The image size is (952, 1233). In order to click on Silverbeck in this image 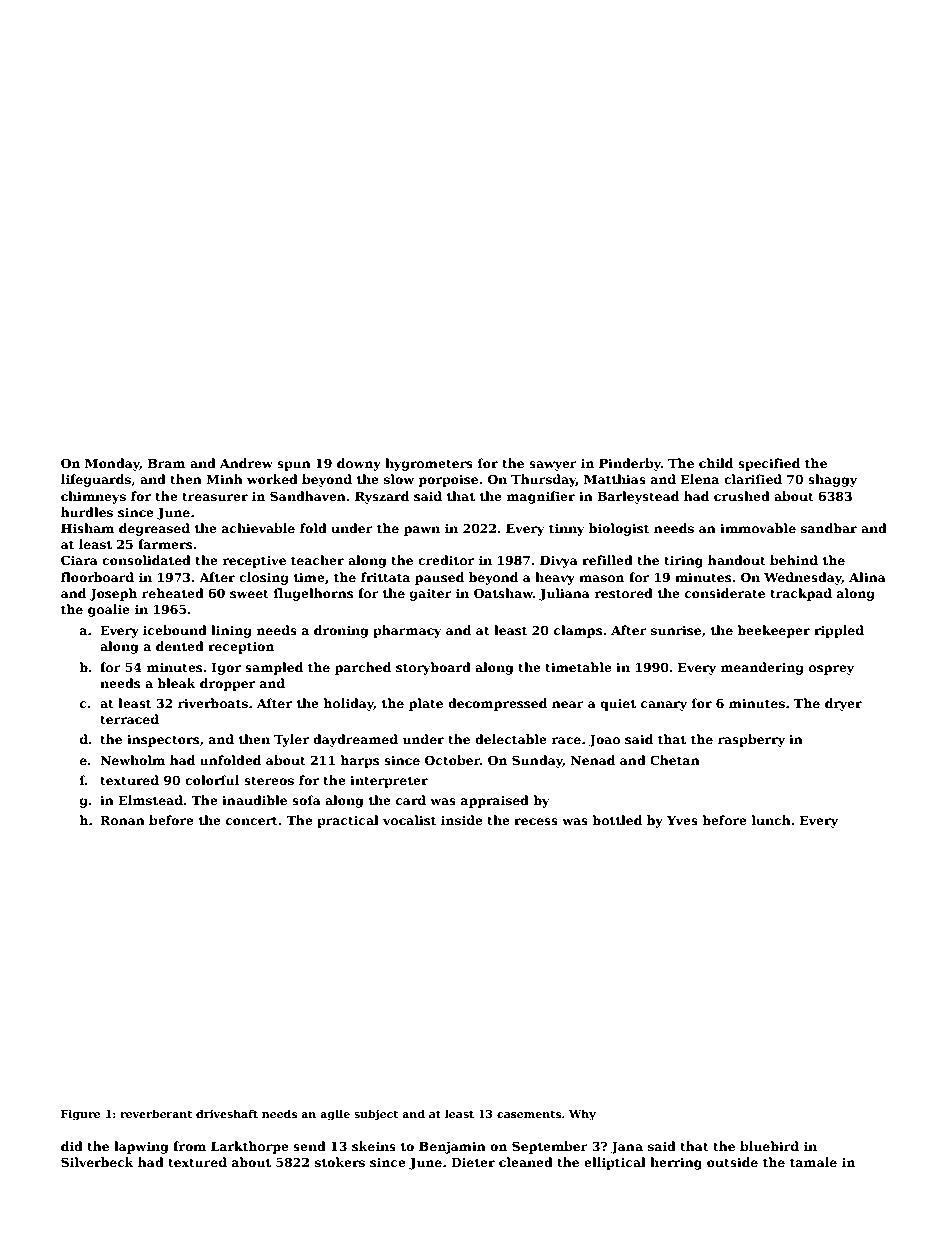, I will do `click(97, 1162)`.
